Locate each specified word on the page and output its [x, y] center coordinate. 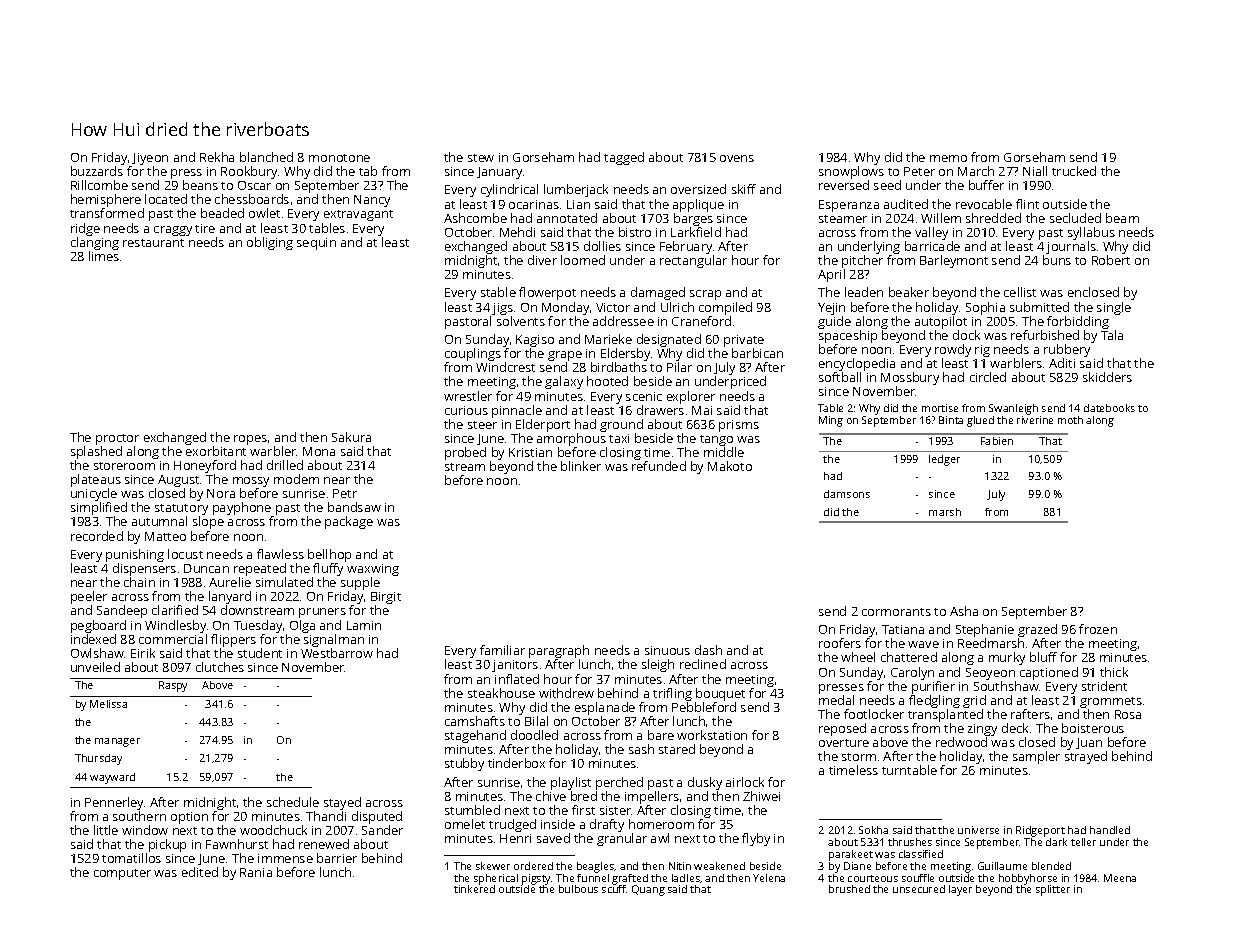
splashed [96, 452]
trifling [672, 694]
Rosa [1128, 714]
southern [139, 816]
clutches [220, 667]
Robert [1111, 260]
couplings [473, 354]
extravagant [358, 215]
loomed [583, 260]
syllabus [1091, 233]
